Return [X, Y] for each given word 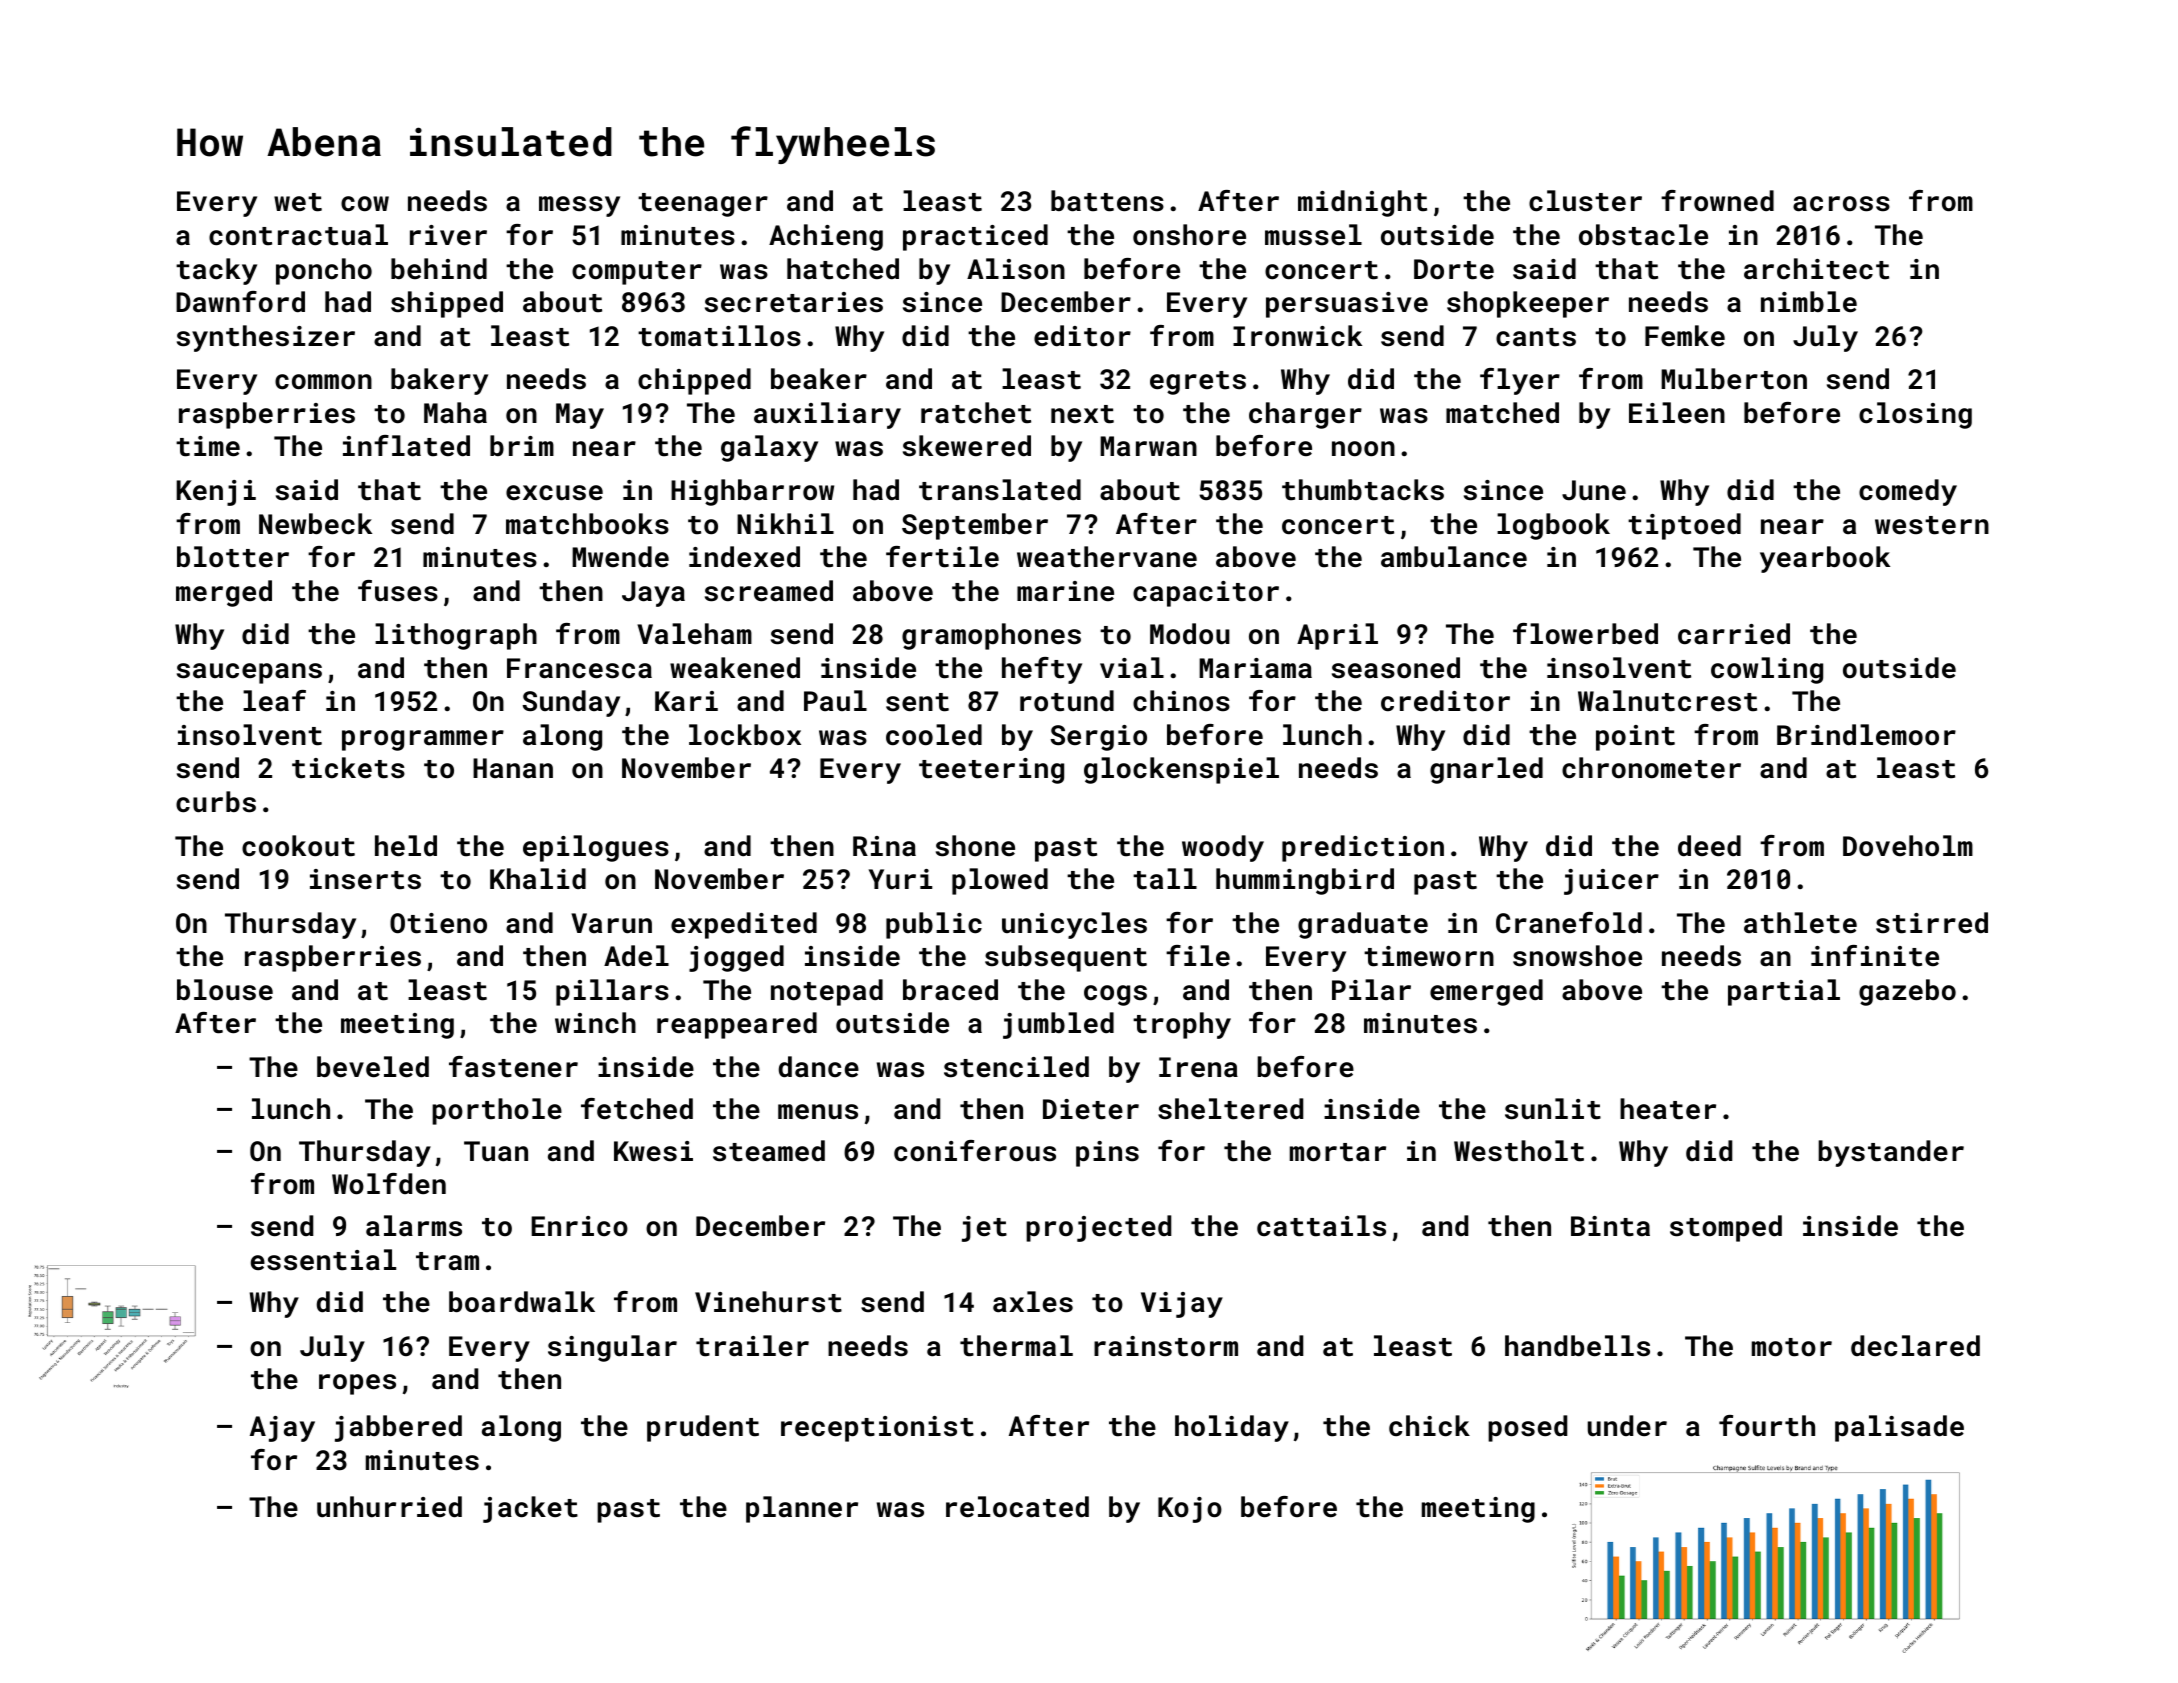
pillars [612, 992]
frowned [1717, 201]
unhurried [389, 1507]
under [1627, 1426]
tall [1165, 879]
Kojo [1190, 1510]
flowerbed [1585, 634]
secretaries [794, 302]
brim [522, 445]
